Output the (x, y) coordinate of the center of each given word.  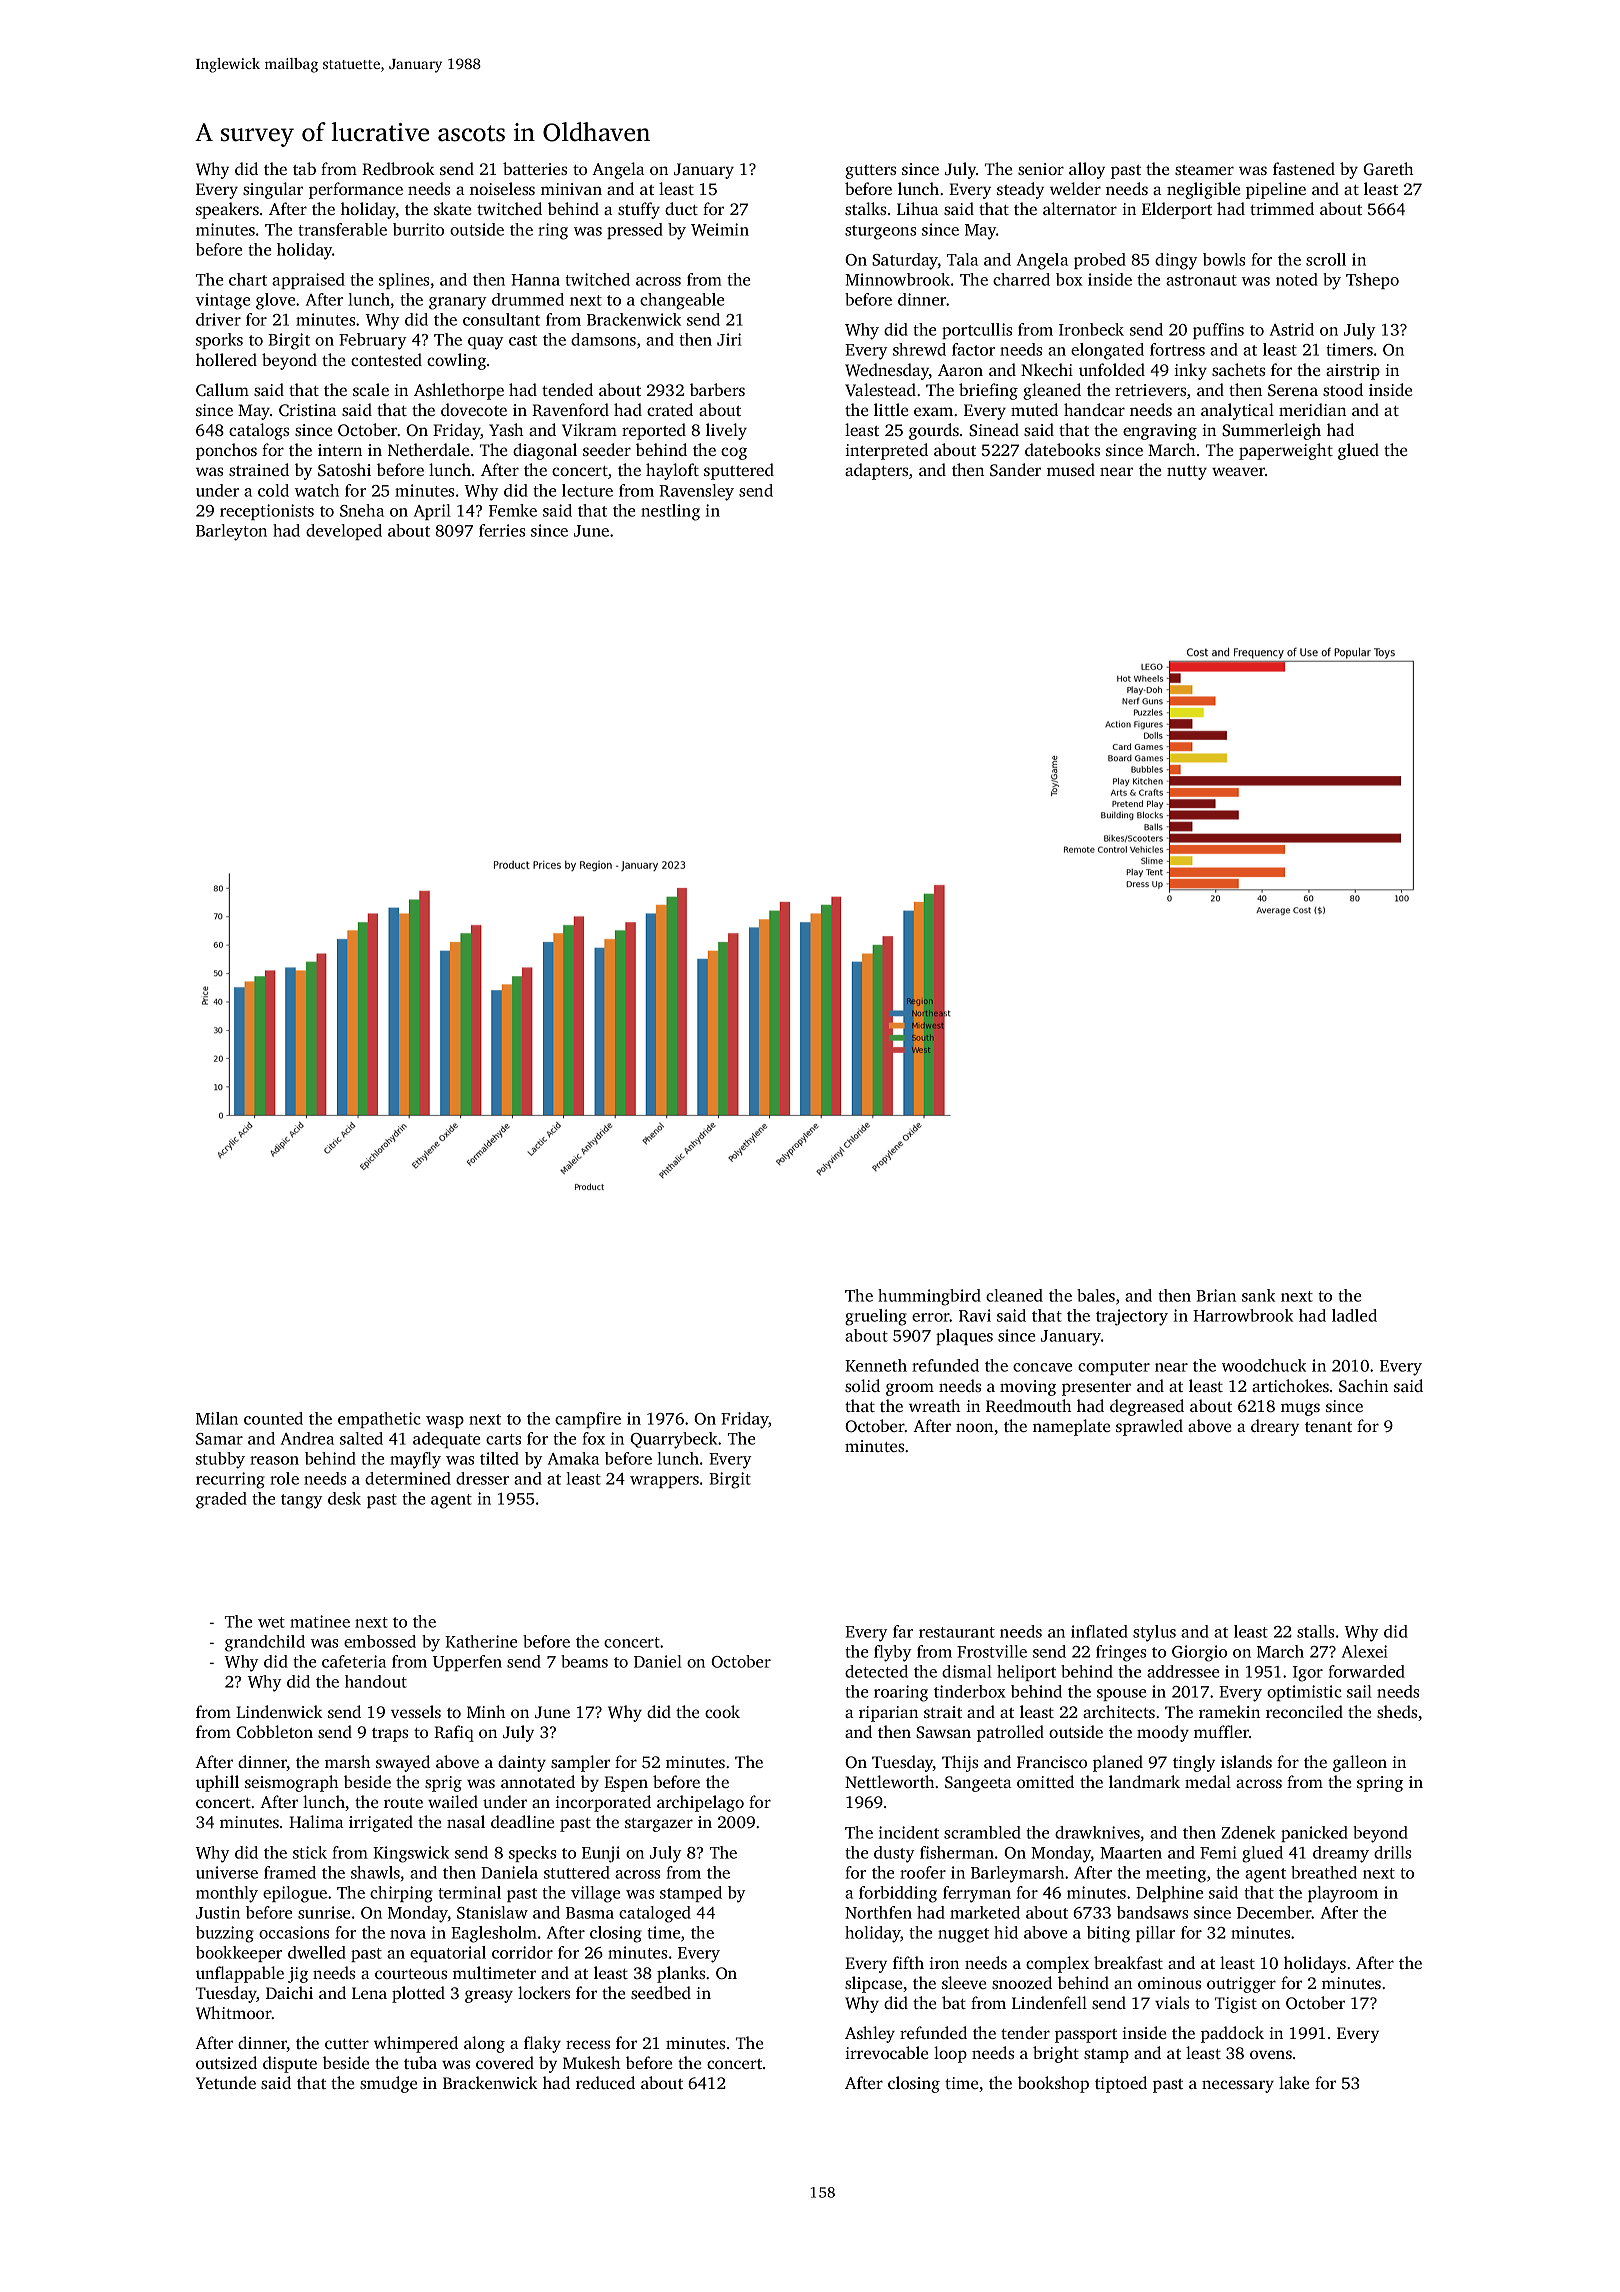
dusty (894, 1854)
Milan (217, 1418)
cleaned (1014, 1295)
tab (304, 168)
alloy (1087, 170)
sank (1258, 1295)
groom (910, 1389)
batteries (535, 168)
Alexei (1365, 1651)
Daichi (289, 1992)
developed (344, 532)
